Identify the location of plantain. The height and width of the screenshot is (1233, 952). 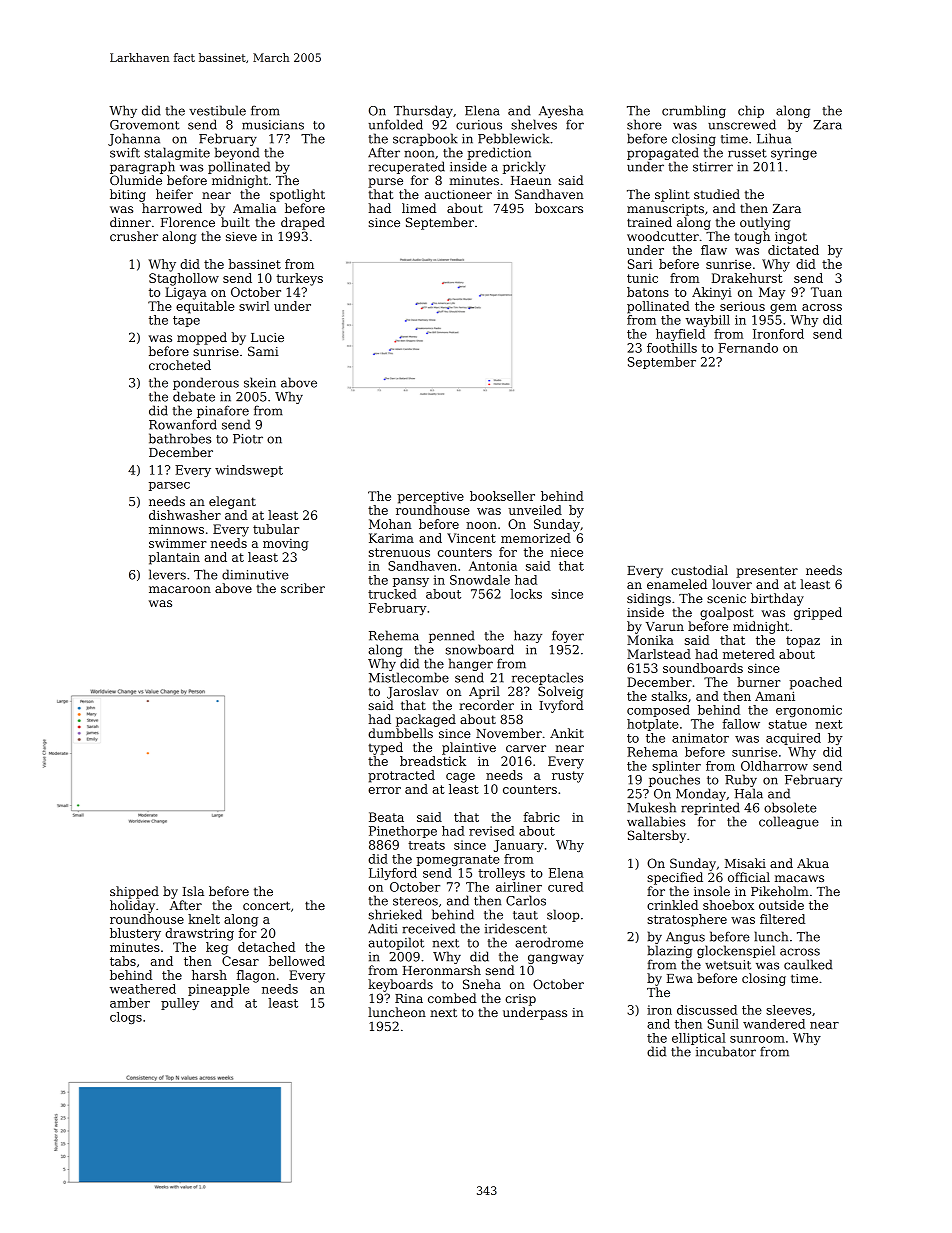
(174, 558).
